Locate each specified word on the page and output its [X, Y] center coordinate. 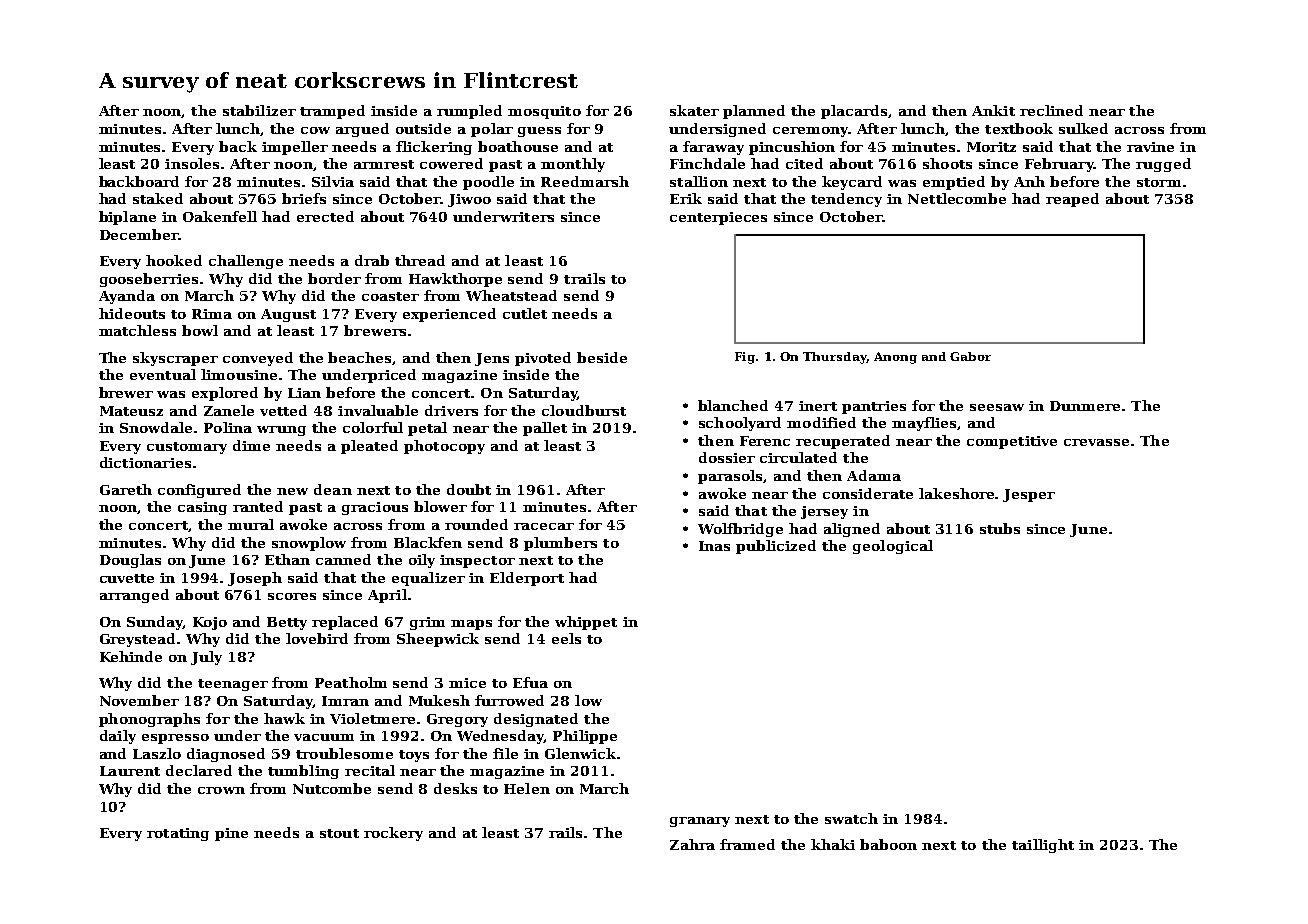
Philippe [585, 737]
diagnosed [226, 755]
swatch [851, 818]
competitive [1012, 442]
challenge [246, 262]
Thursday [834, 358]
